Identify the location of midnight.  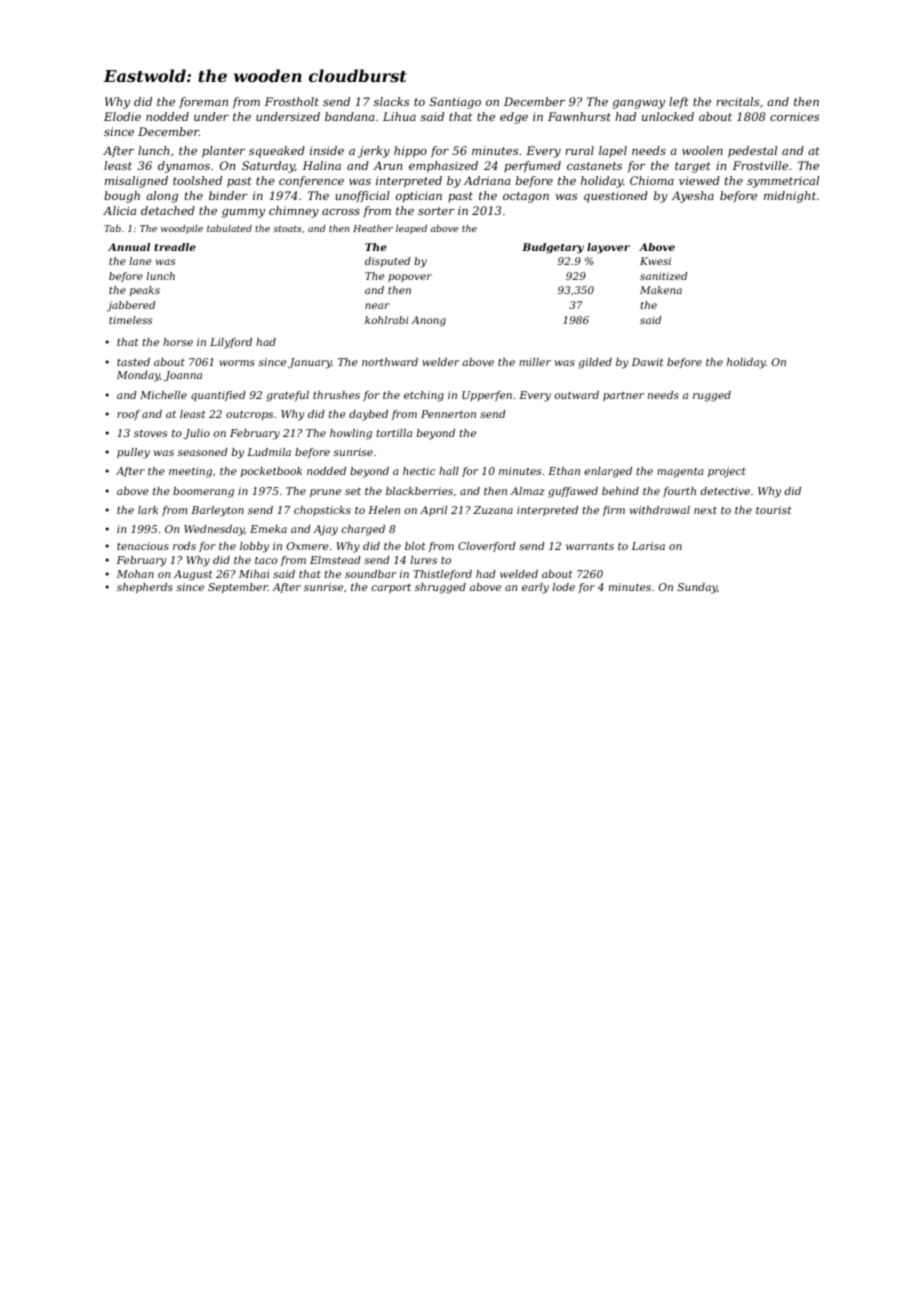
(790, 197).
